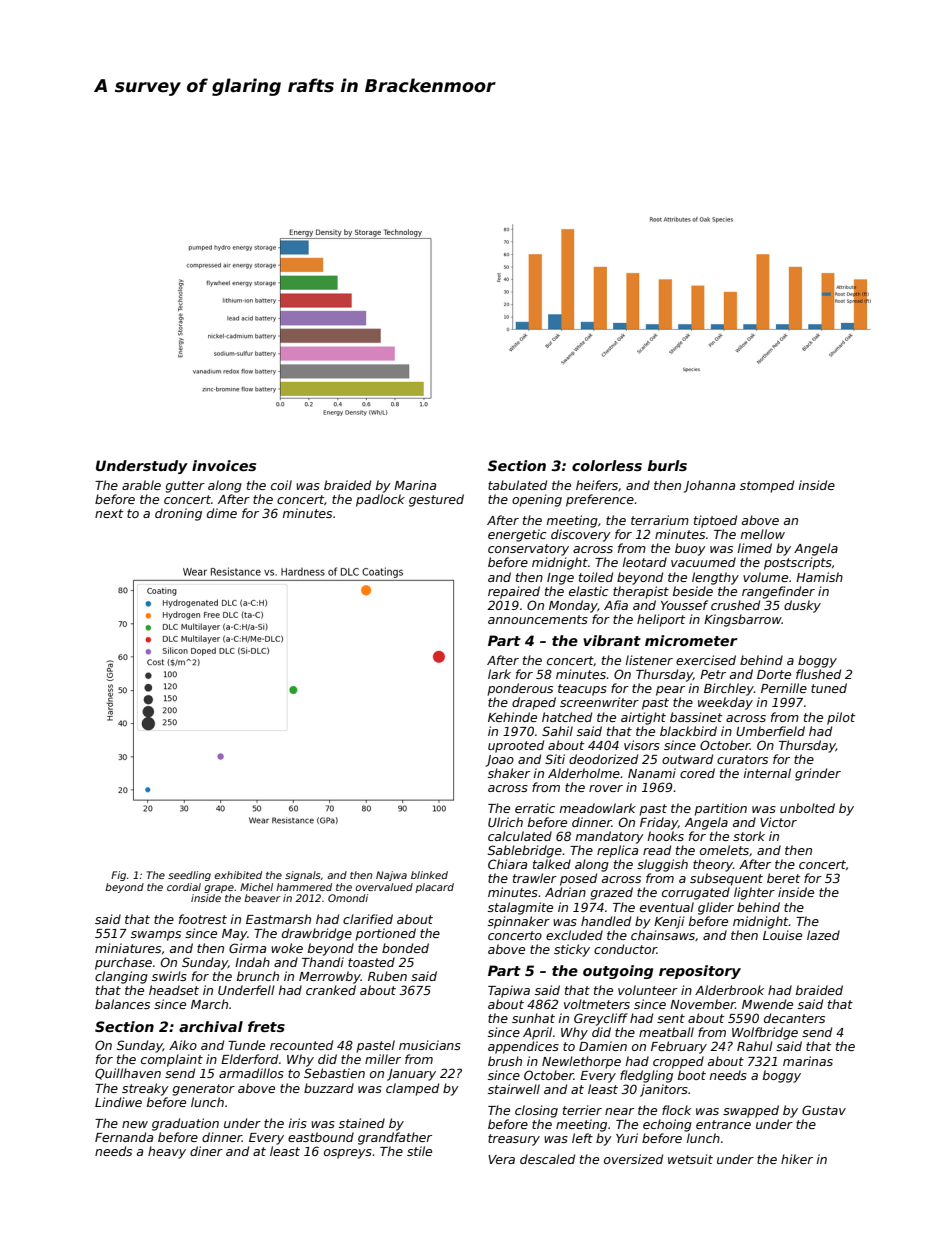 This screenshot has width=952, height=1233. I want to click on announcements, so click(538, 619).
